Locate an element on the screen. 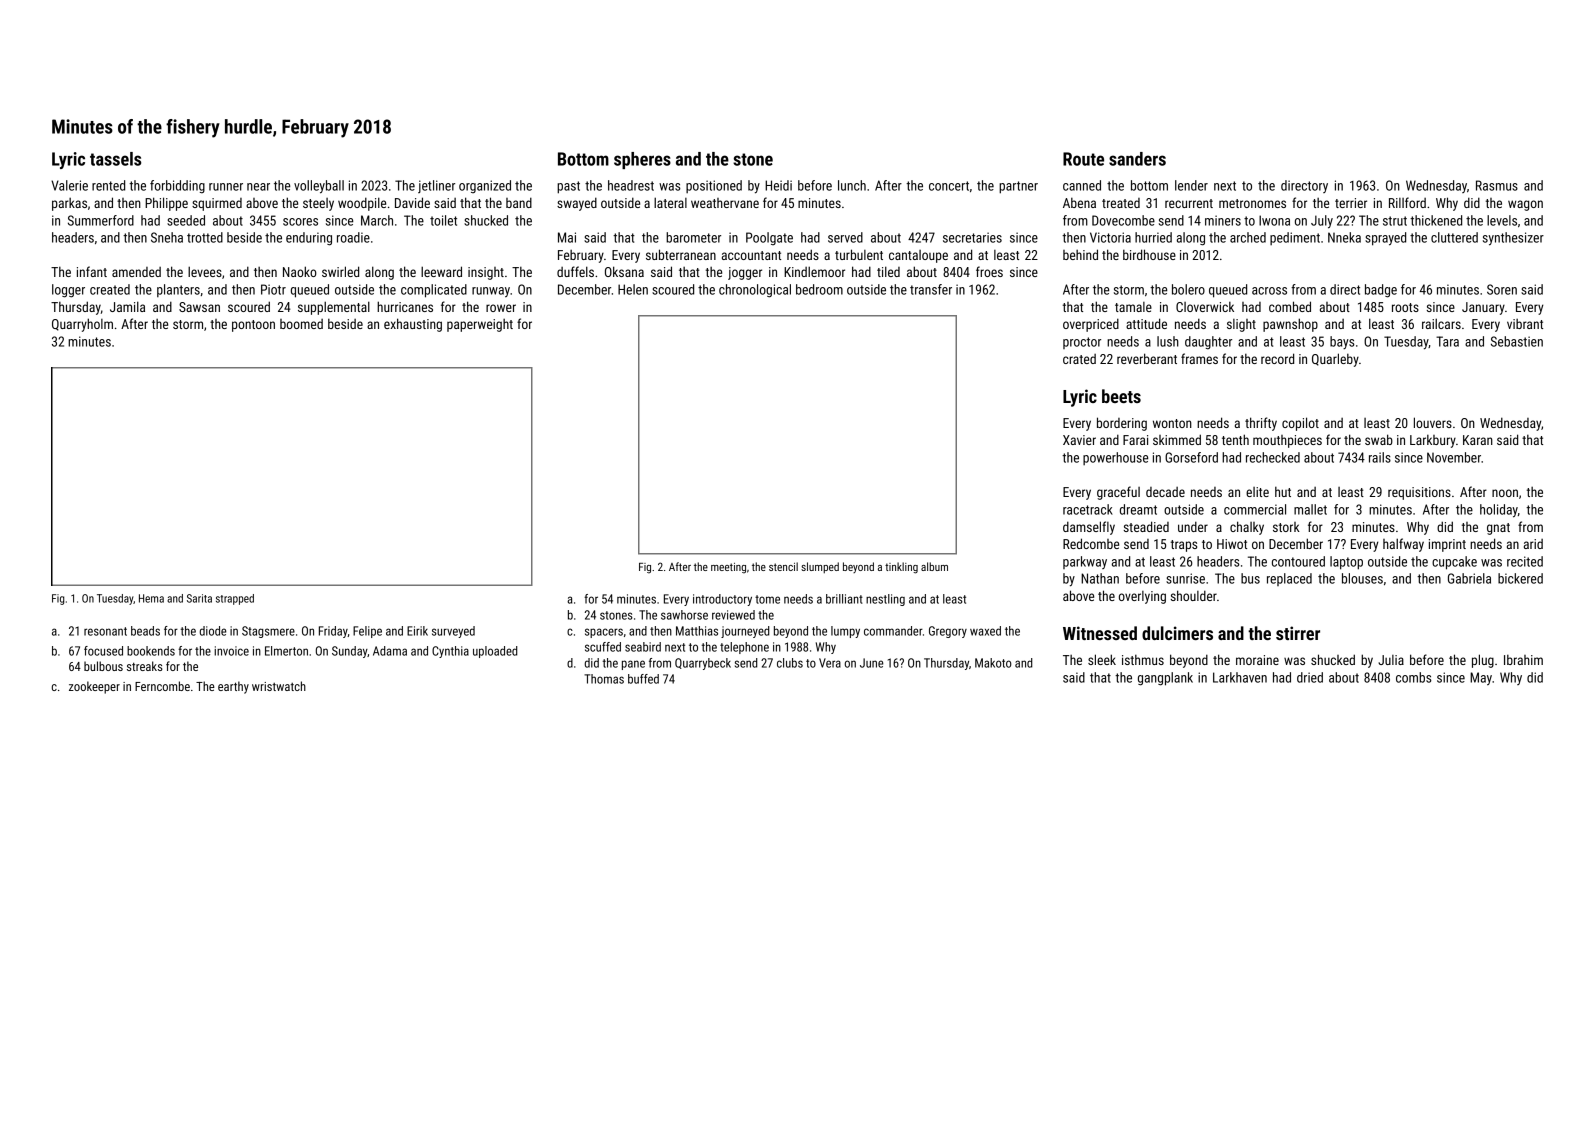 This screenshot has height=1128, width=1595. across is located at coordinates (1269, 291).
